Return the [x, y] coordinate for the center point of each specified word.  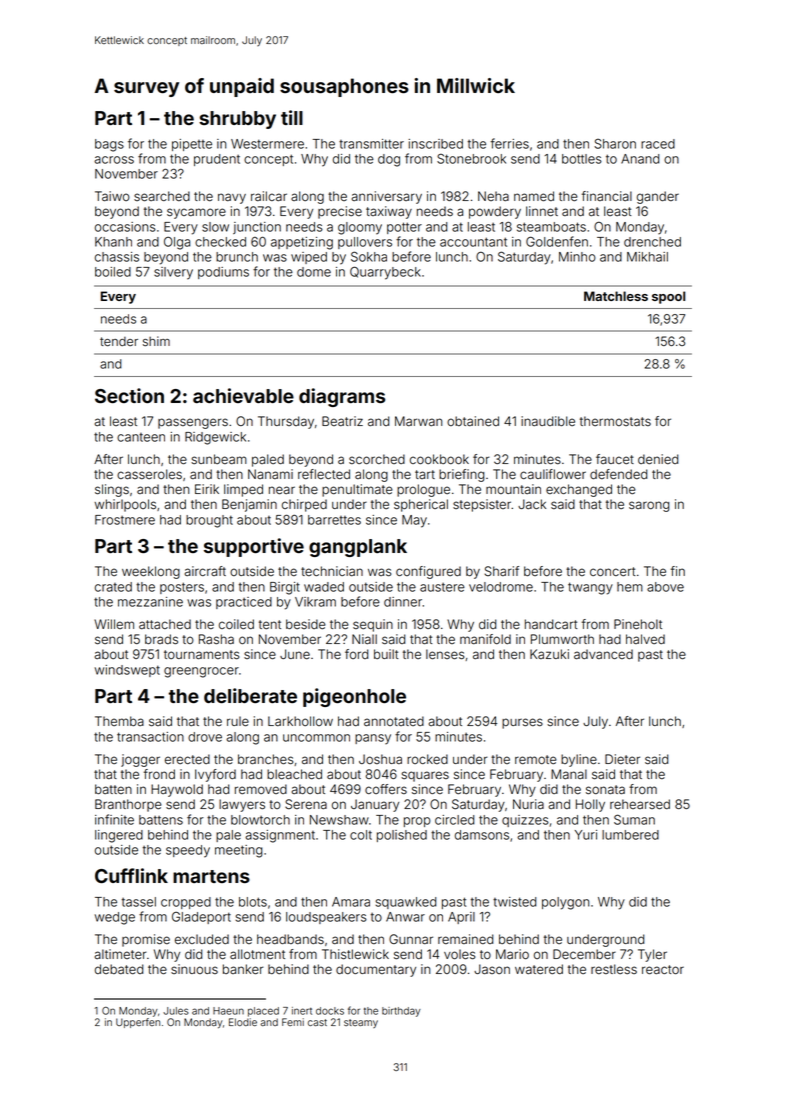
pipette [192, 145]
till [292, 117]
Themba [119, 721]
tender [119, 342]
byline [579, 760]
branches [266, 759]
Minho [577, 257]
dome [314, 272]
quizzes [525, 821]
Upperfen [138, 1023]
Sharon [615, 144]
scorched [377, 459]
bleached [294, 774]
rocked [427, 759]
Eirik [207, 489]
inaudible [548, 421]
